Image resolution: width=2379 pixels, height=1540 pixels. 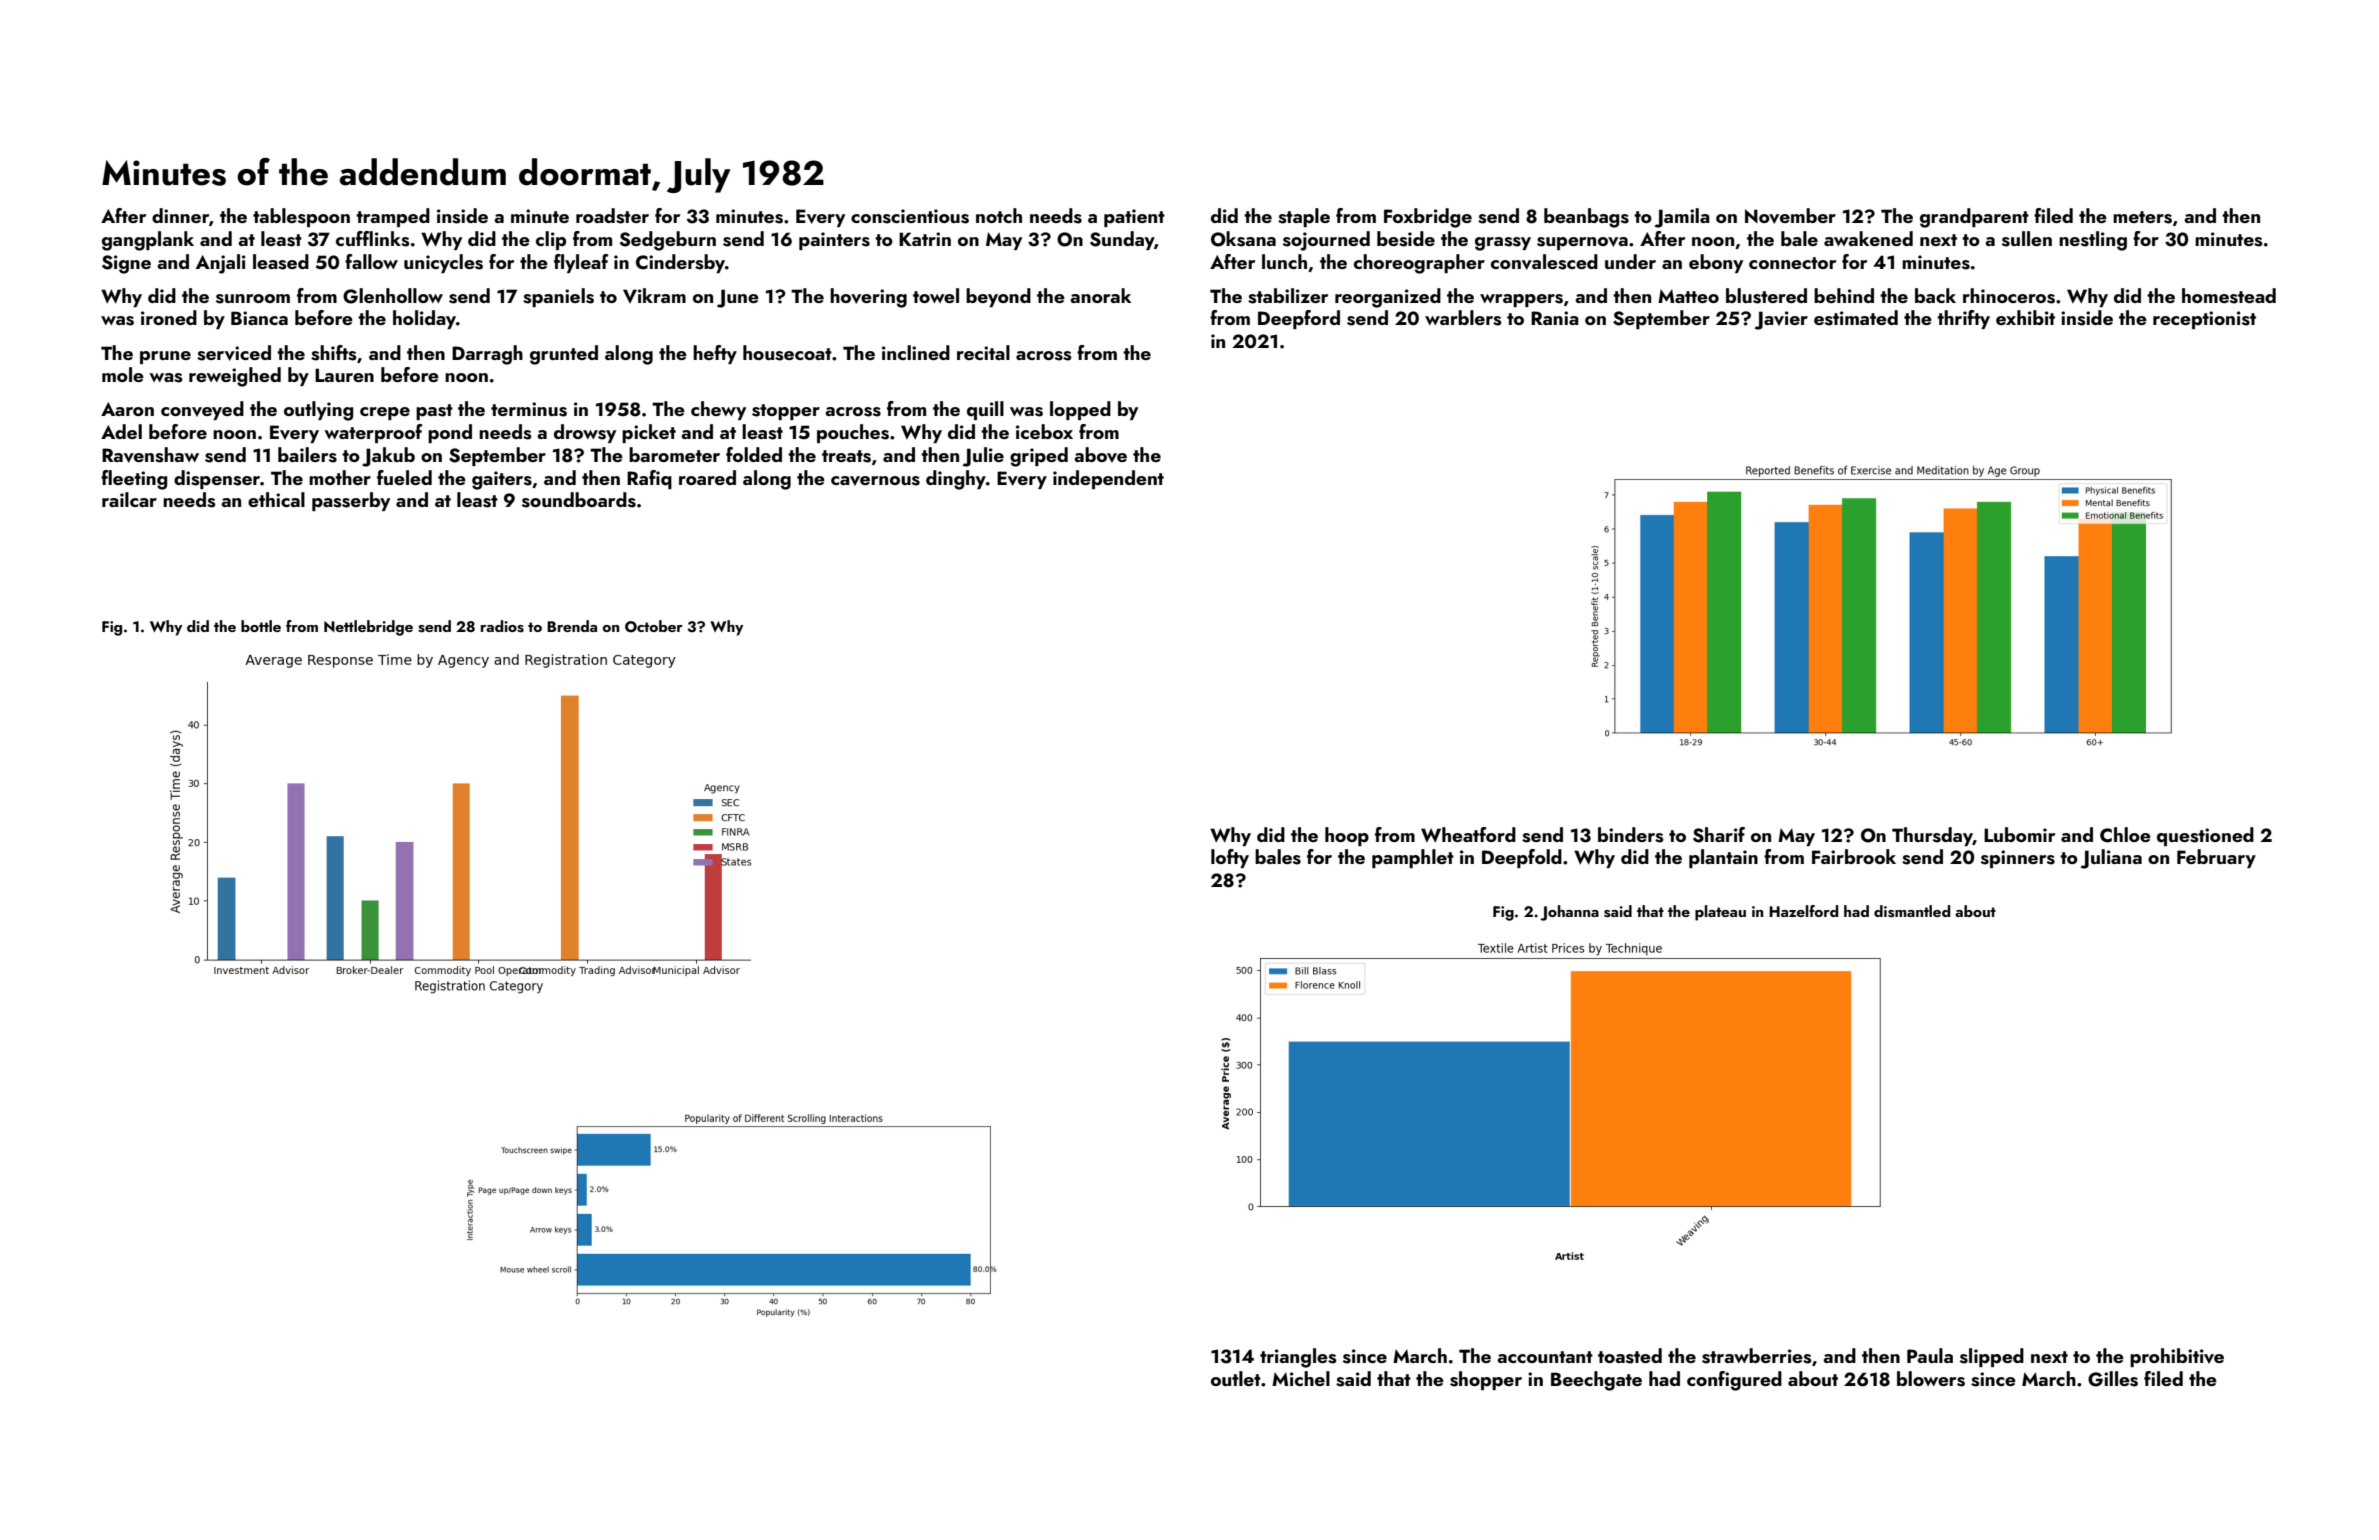 I want to click on bottle, so click(x=261, y=626).
